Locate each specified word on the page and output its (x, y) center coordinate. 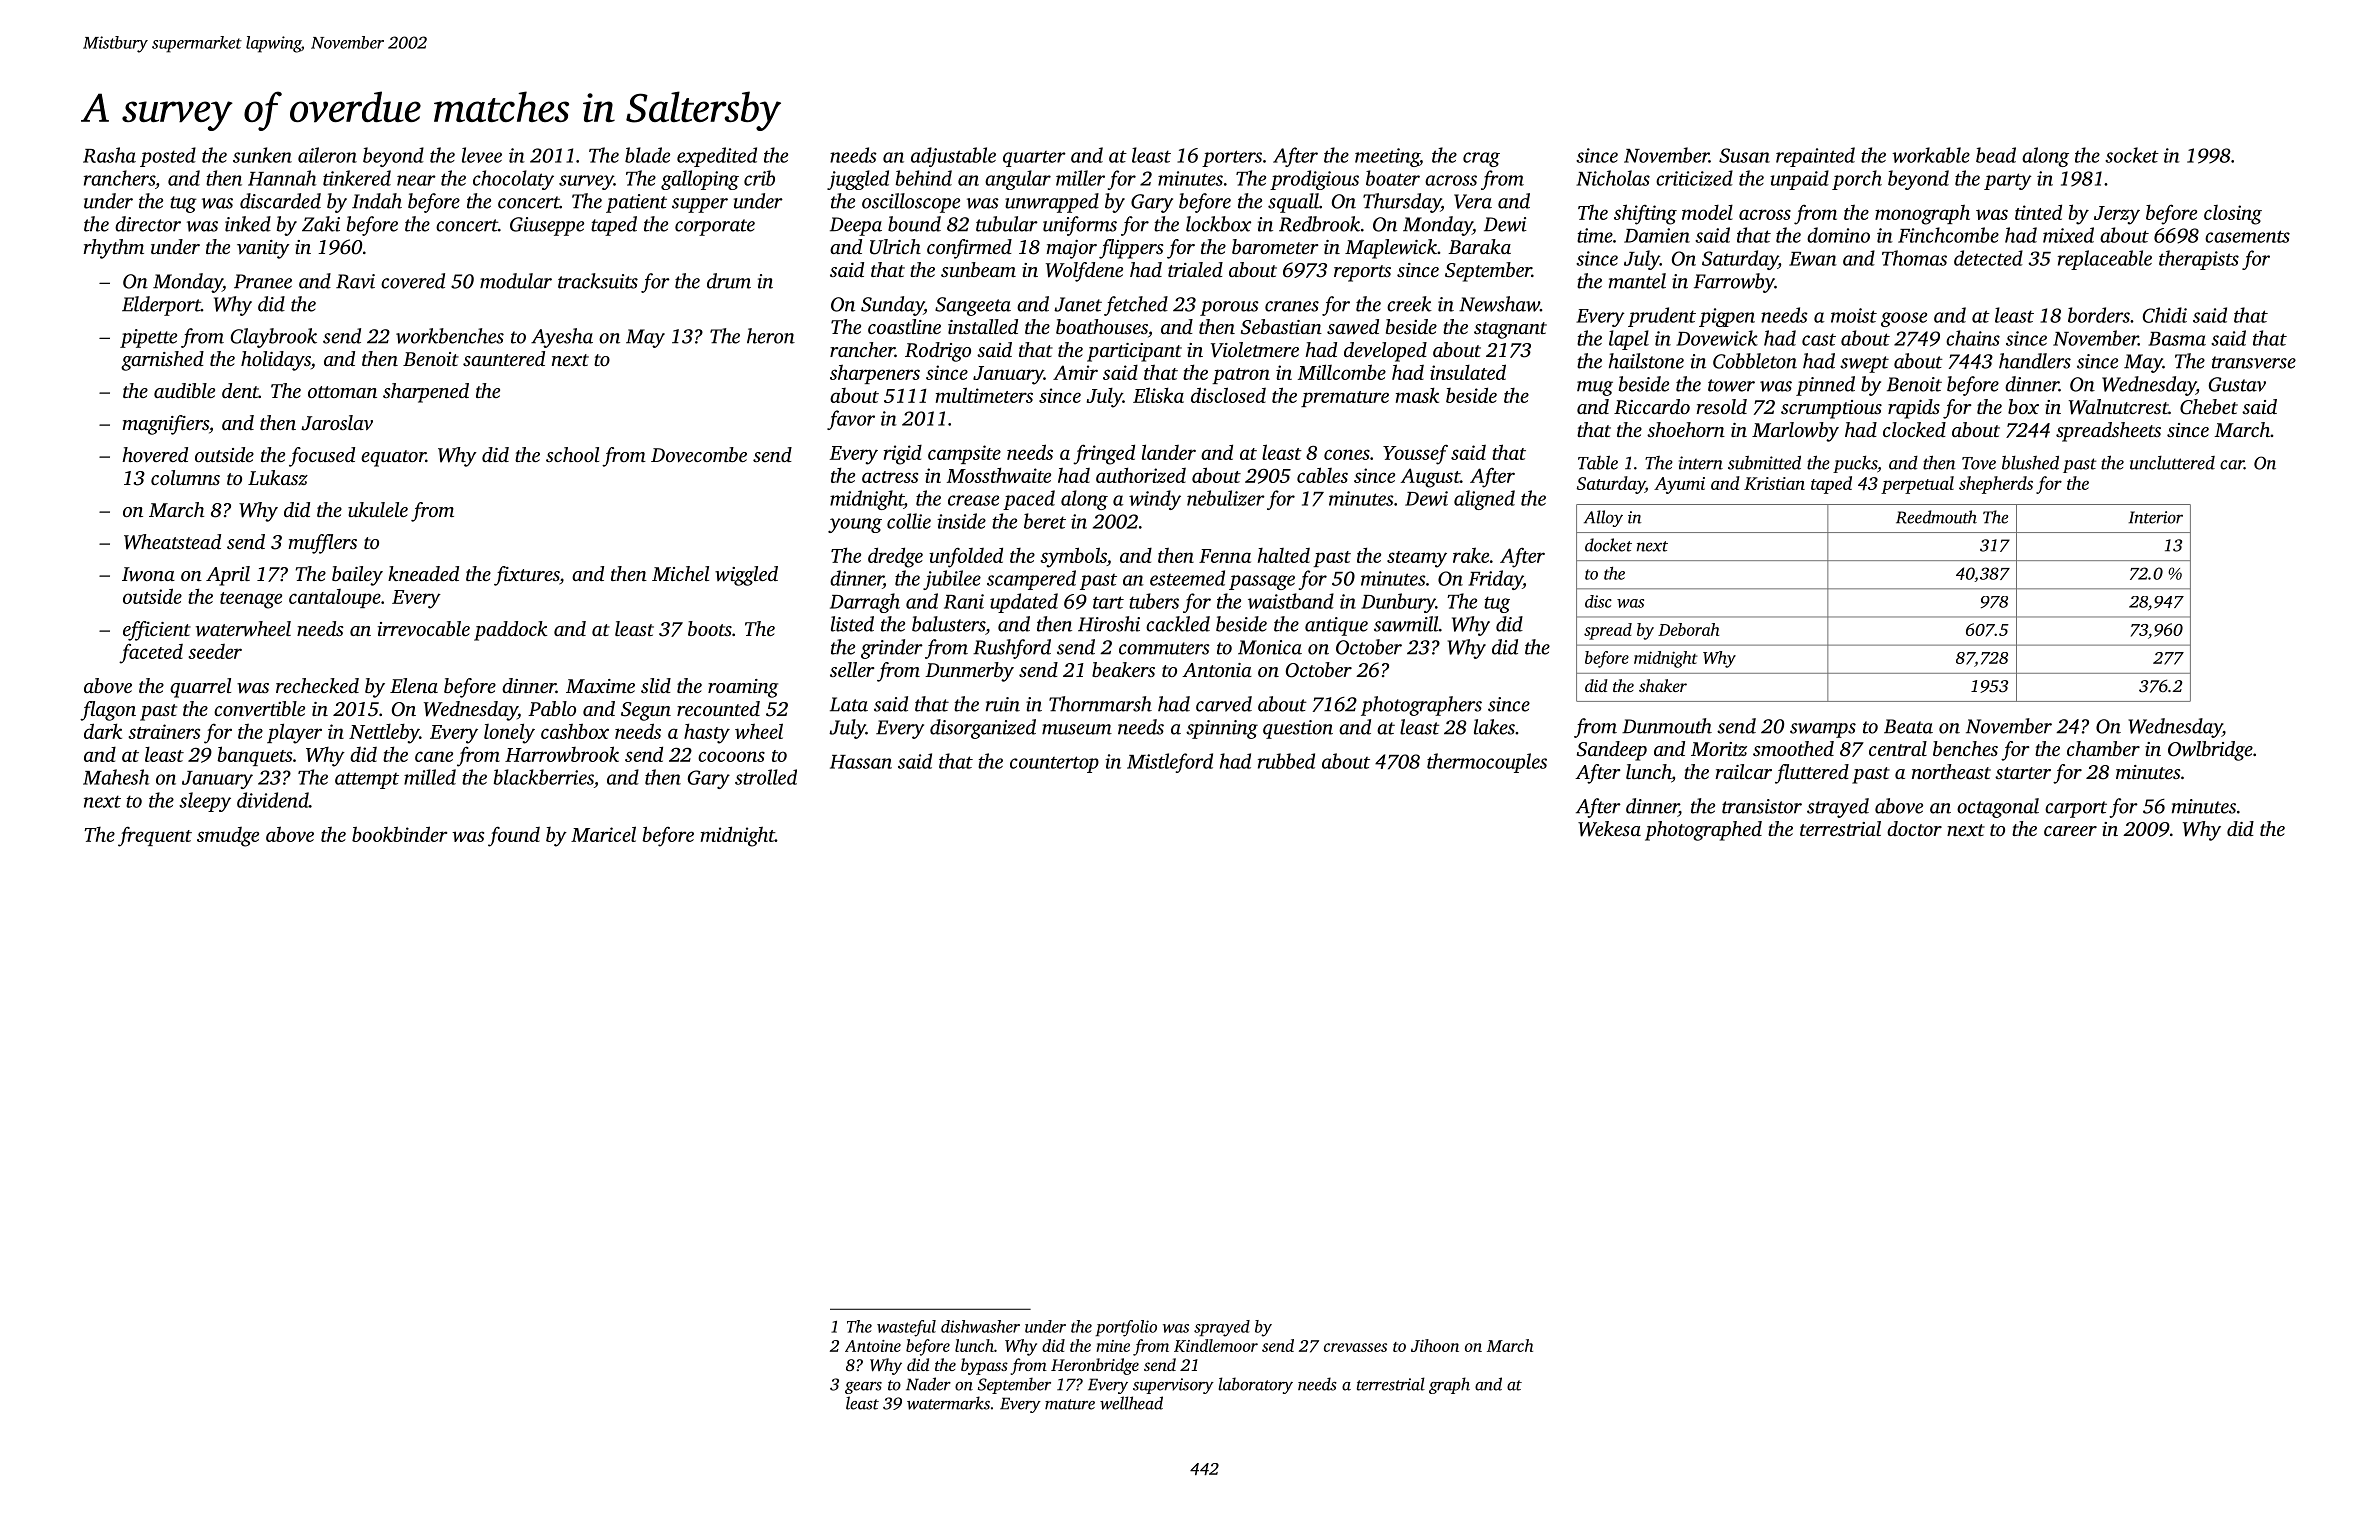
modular (516, 281)
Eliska (1158, 395)
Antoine (873, 1346)
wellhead (1131, 1403)
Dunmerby (969, 672)
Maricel (603, 834)
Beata (1908, 726)
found (514, 837)
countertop (1054, 764)
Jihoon (1435, 1345)
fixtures (527, 576)
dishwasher (980, 1326)
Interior (2155, 517)
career (2070, 831)
